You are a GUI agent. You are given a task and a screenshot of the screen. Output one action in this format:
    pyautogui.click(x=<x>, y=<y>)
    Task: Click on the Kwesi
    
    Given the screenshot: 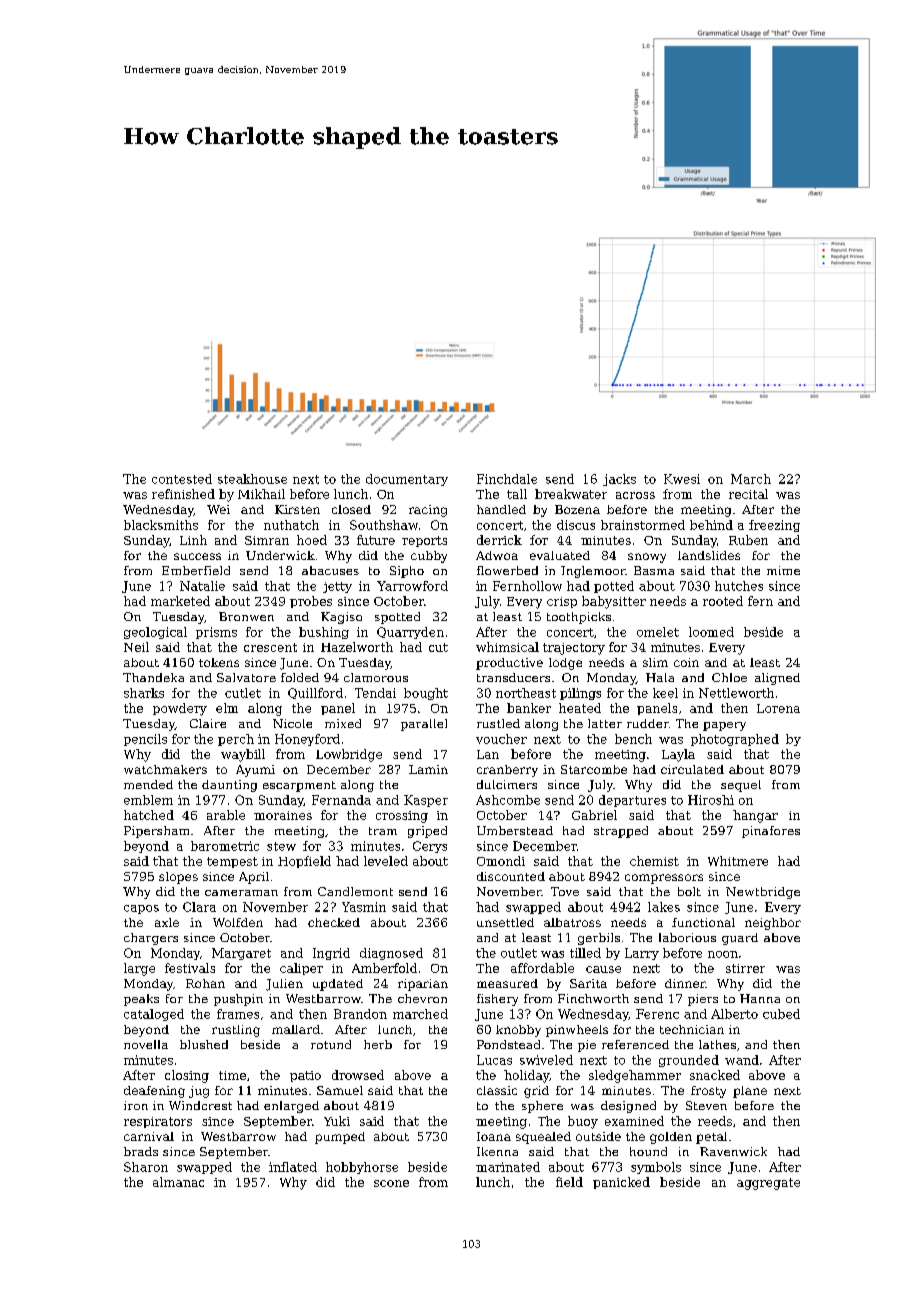 What is the action you would take?
    pyautogui.click(x=682, y=479)
